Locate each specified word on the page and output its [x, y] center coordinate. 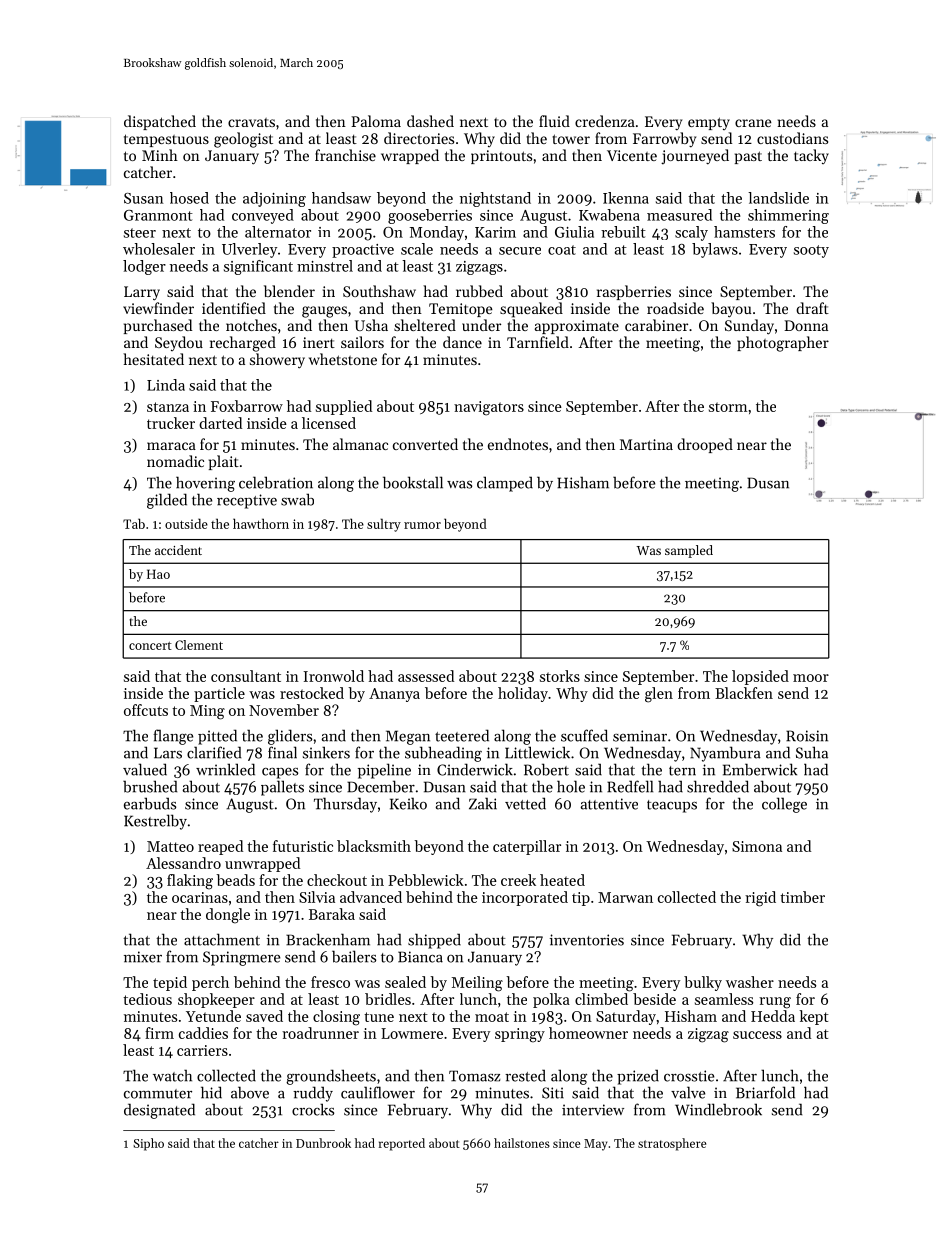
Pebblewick [426, 880]
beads [235, 880]
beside [654, 999]
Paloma [376, 121]
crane [753, 123]
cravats [251, 122]
